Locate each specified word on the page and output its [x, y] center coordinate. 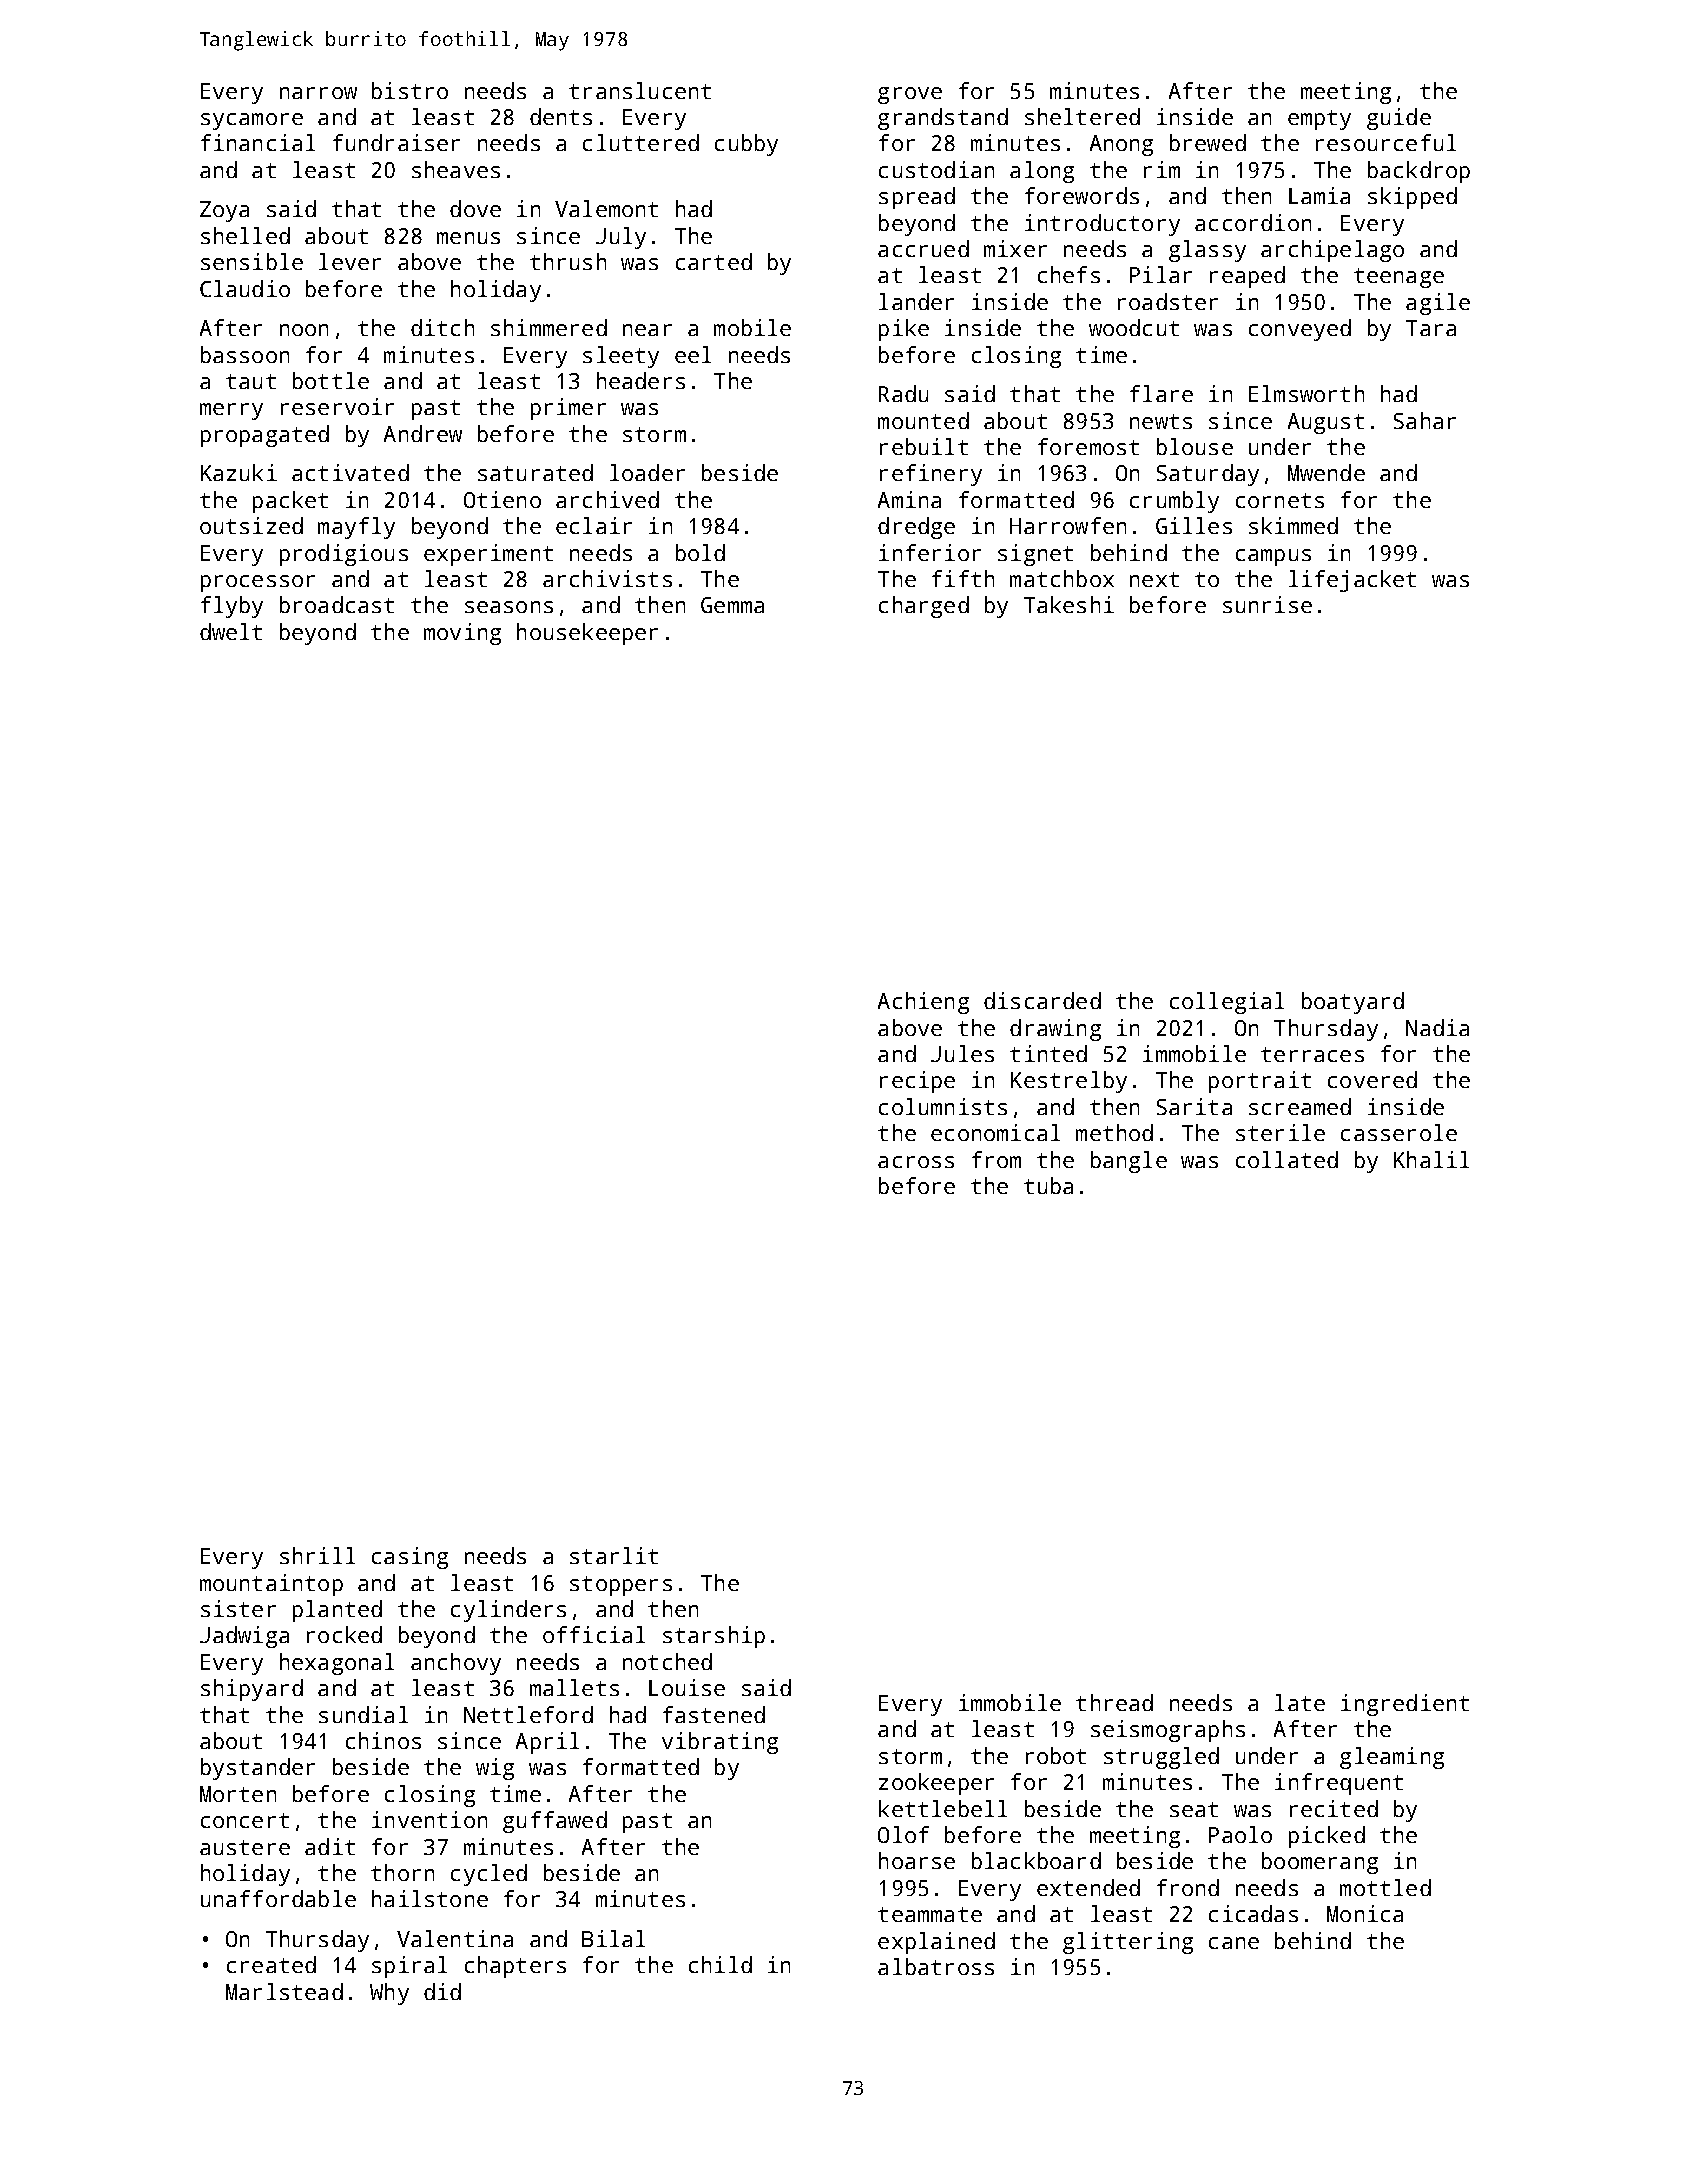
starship [714, 1637]
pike [904, 330]
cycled [489, 1875]
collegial [1227, 1003]
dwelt [231, 631]
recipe [917, 1082]
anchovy [456, 1664]
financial [258, 142]
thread [1114, 1702]
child [720, 1964]
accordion [1253, 222]
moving [462, 634]
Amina [909, 499]
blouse [1195, 446]
